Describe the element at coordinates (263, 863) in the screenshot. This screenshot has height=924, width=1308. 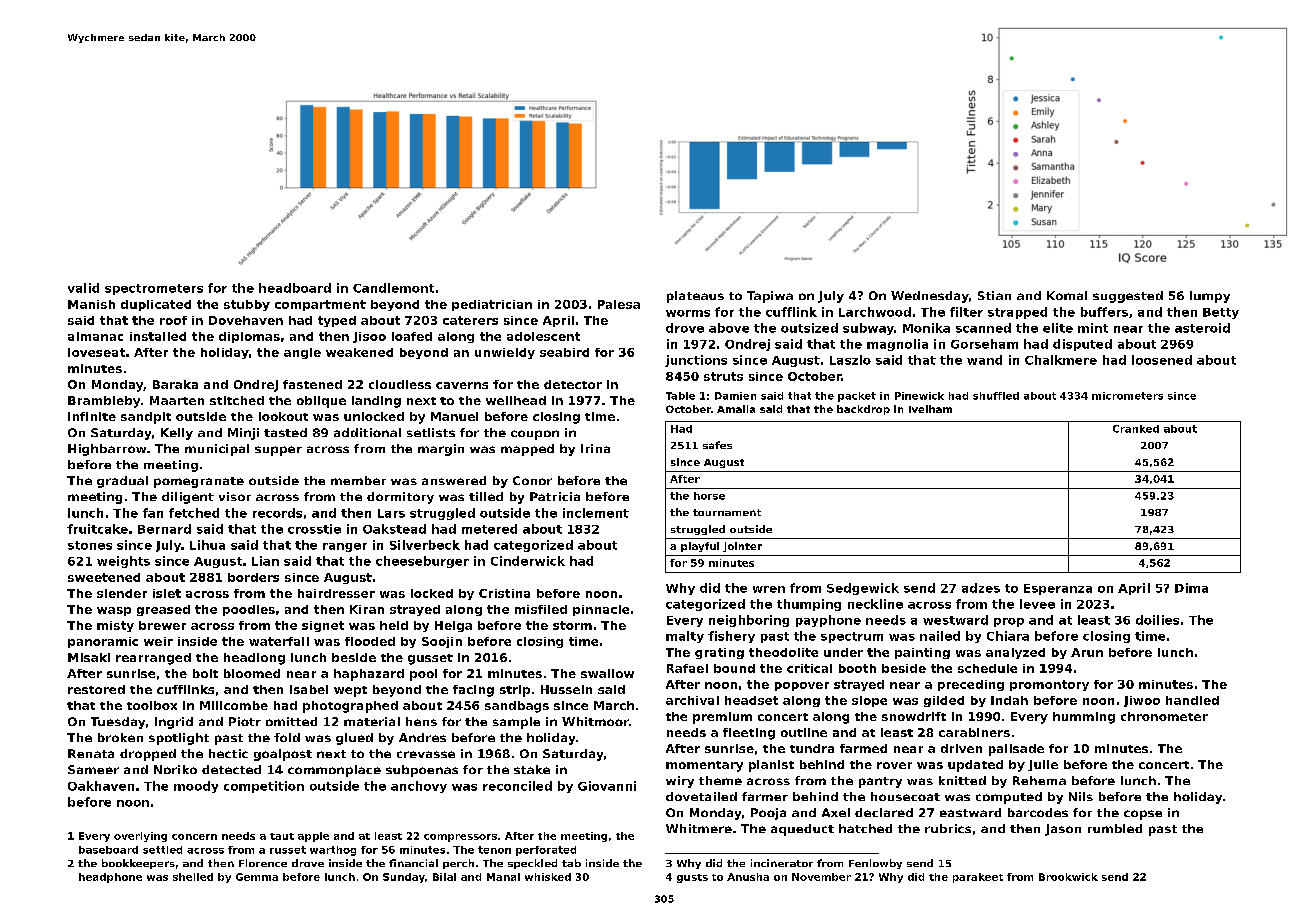
I see `Florence` at that location.
